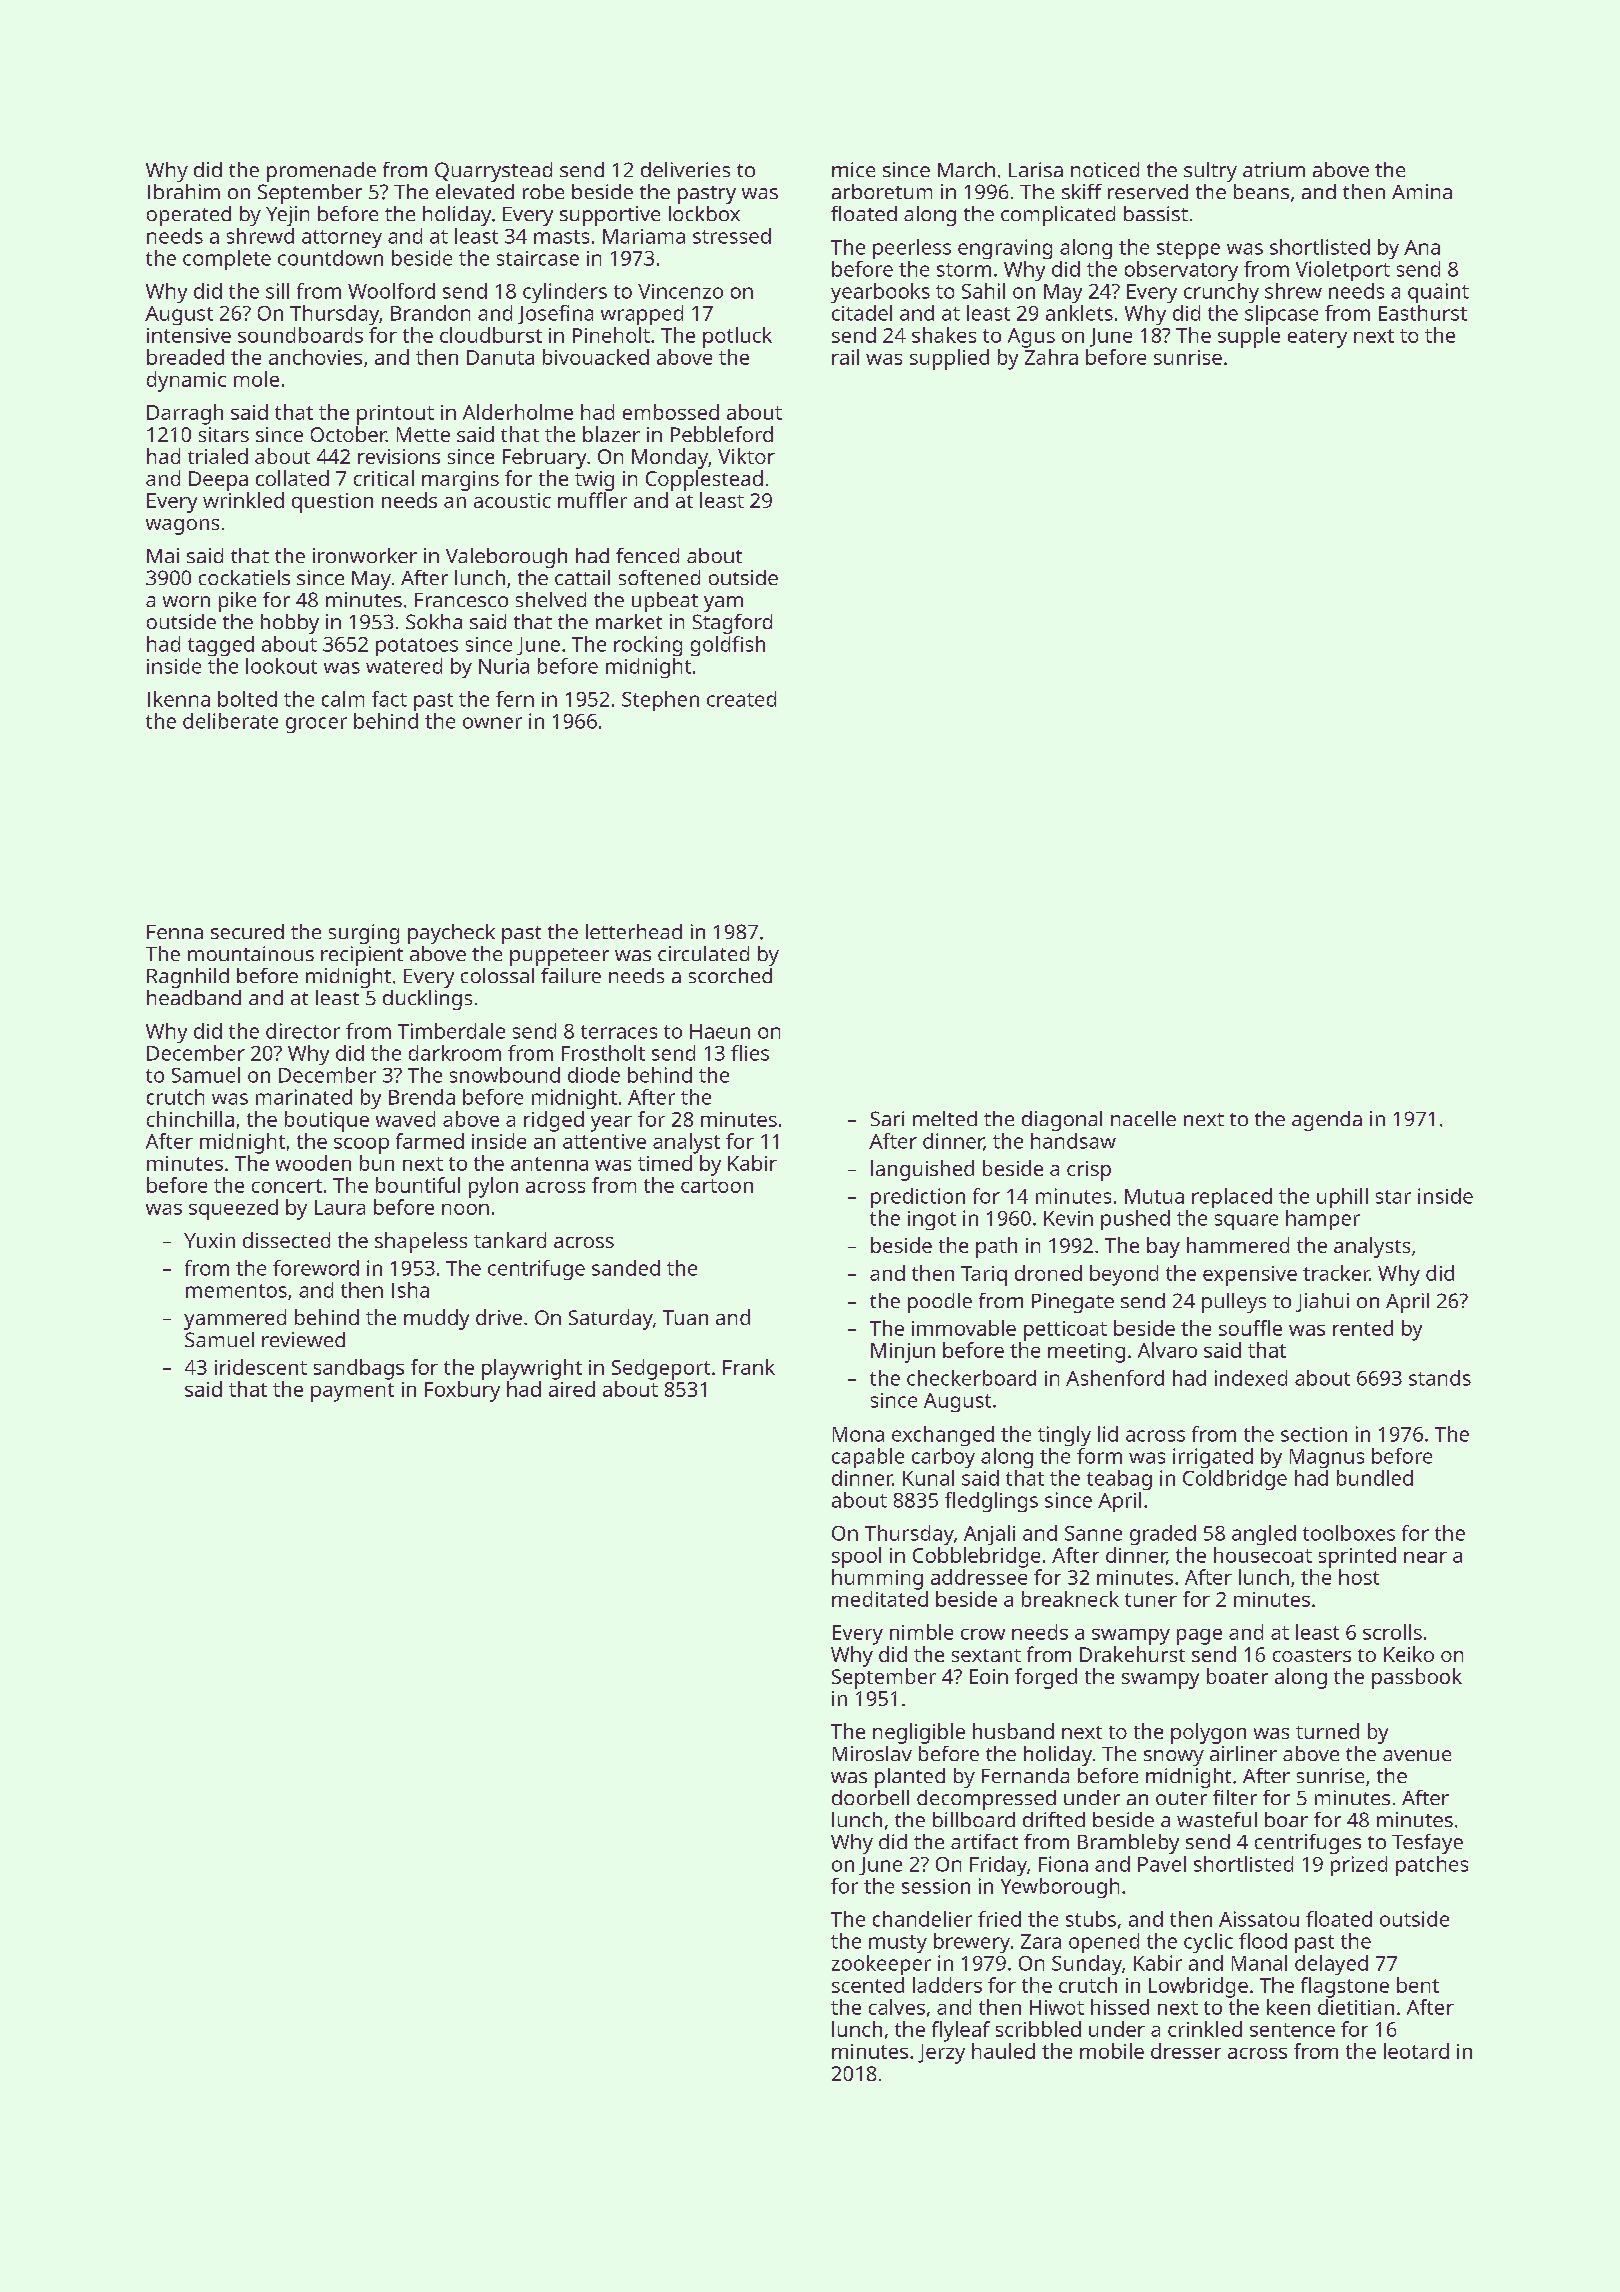 This screenshot has width=1620, height=2292. Describe the element at coordinates (1327, 1121) in the screenshot. I see `agenda` at that location.
